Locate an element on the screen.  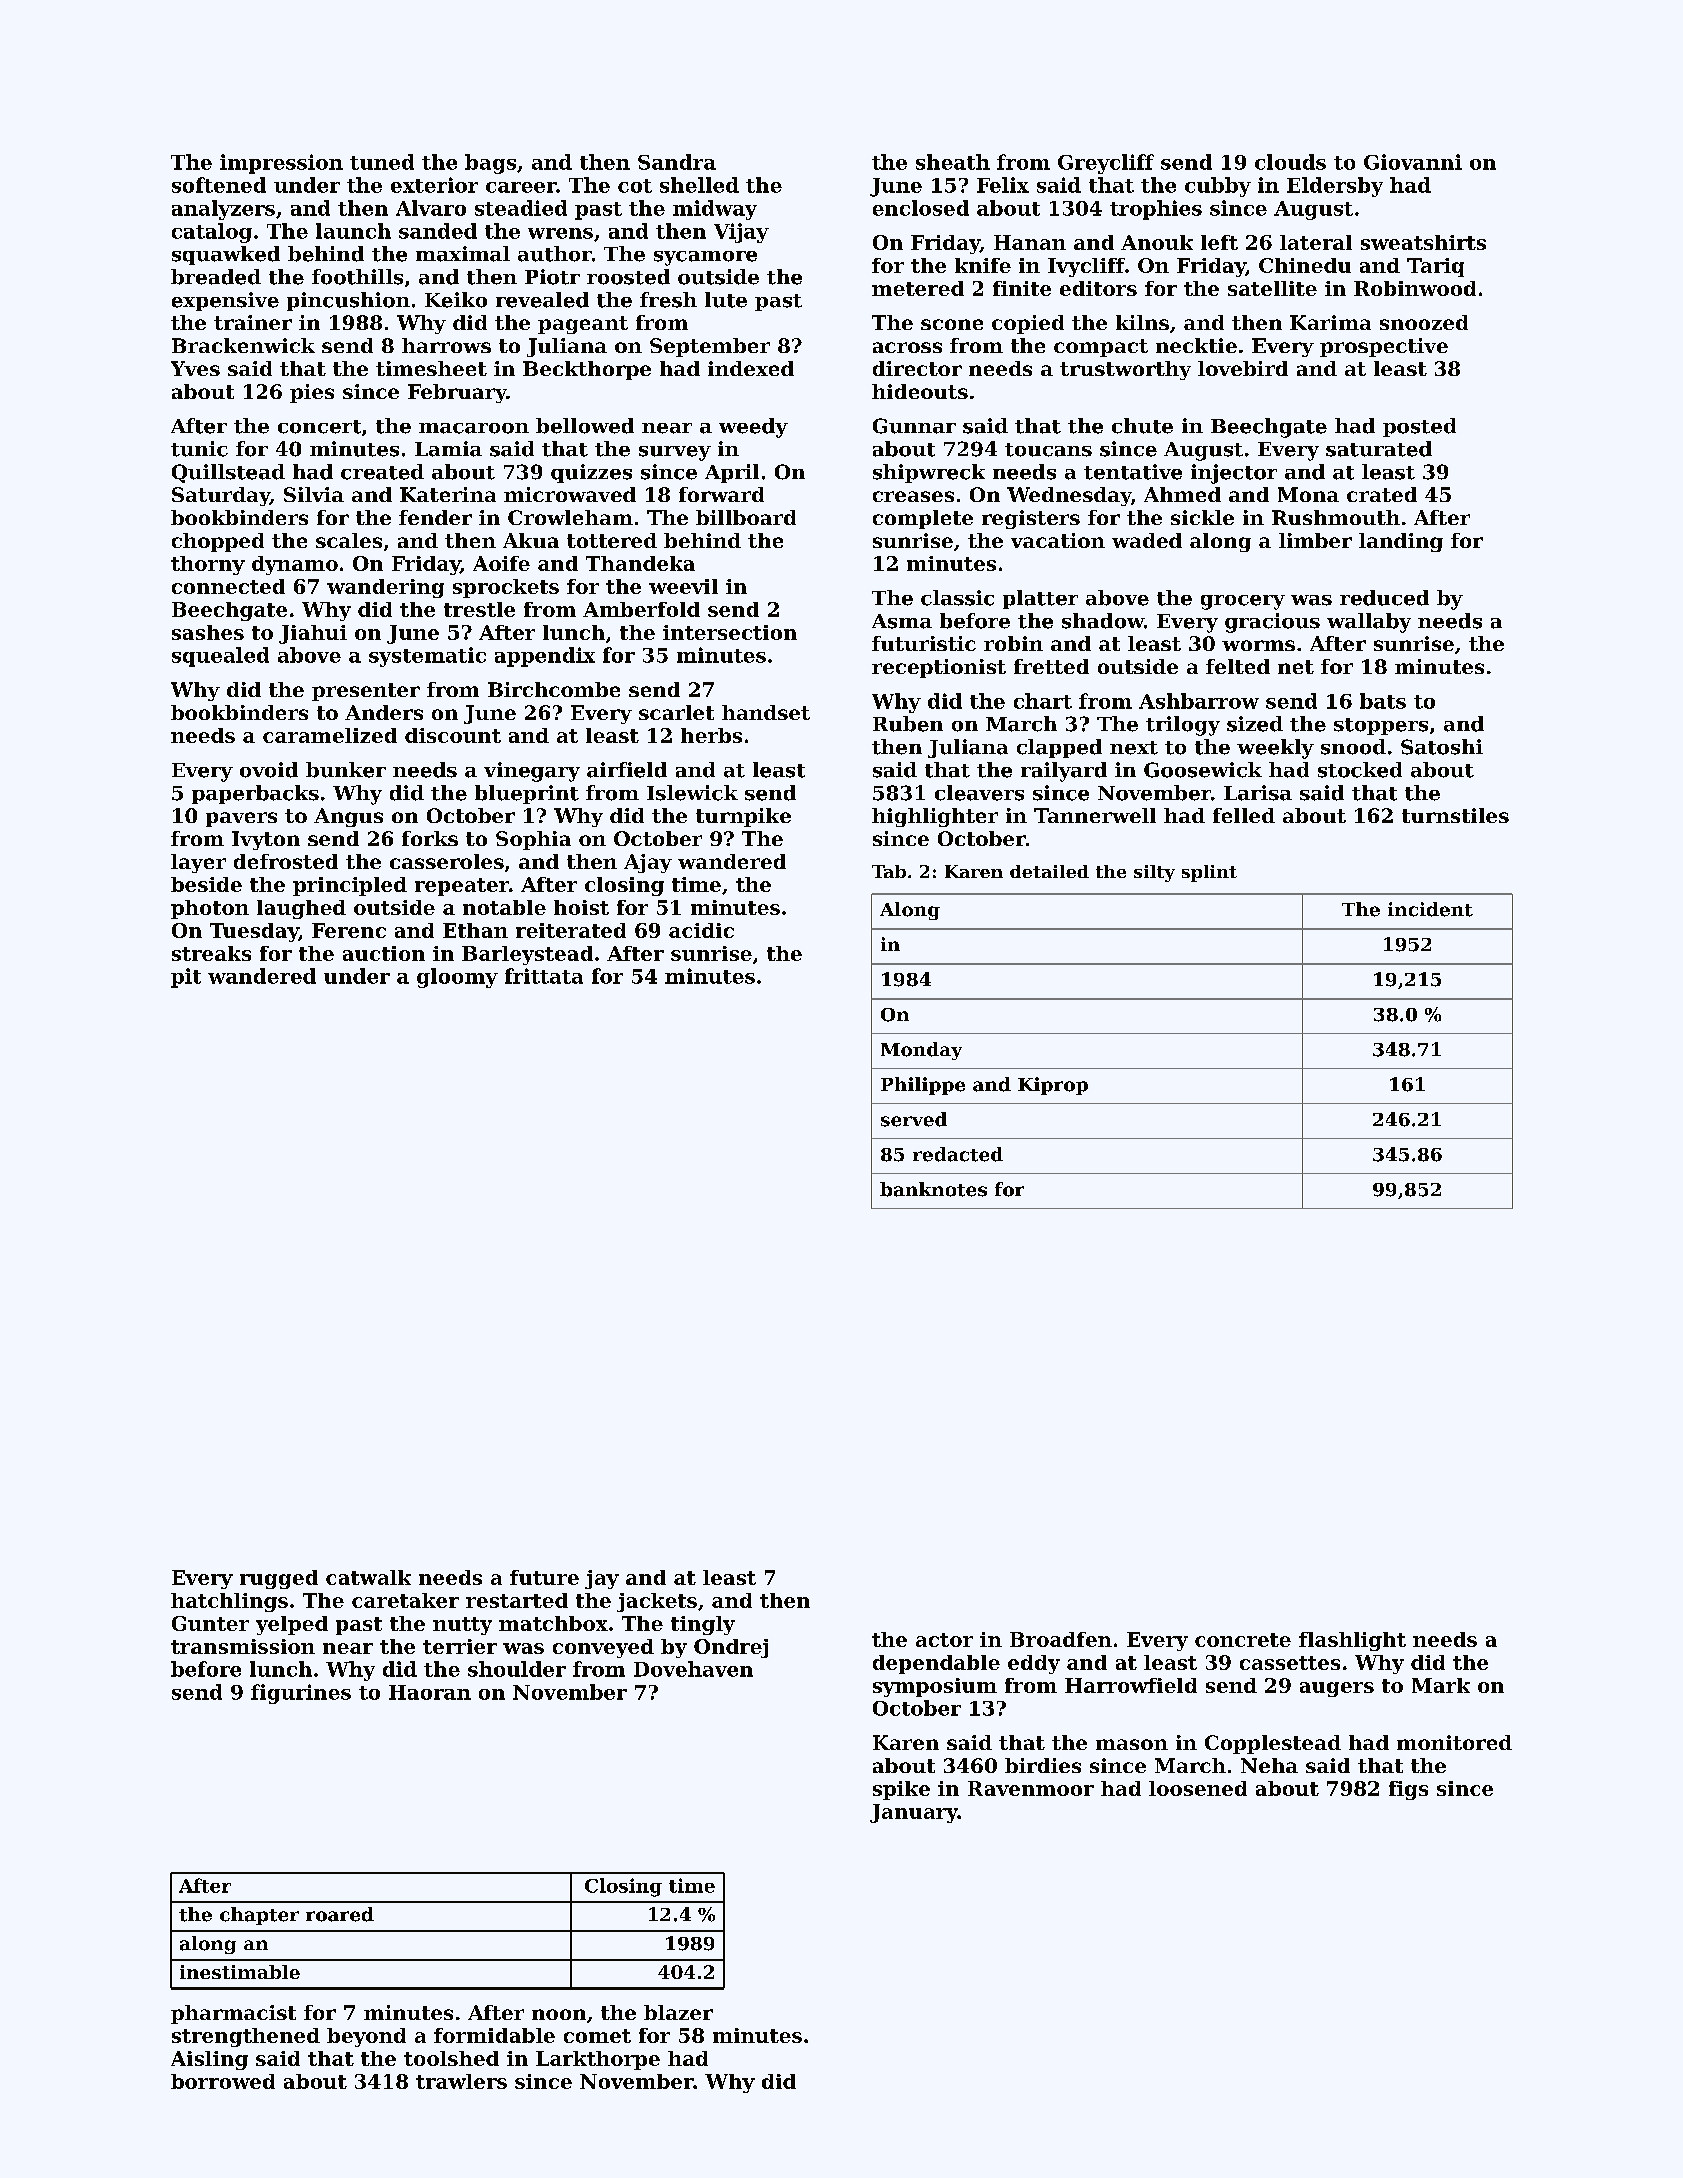
borrowed is located at coordinates (223, 2081).
